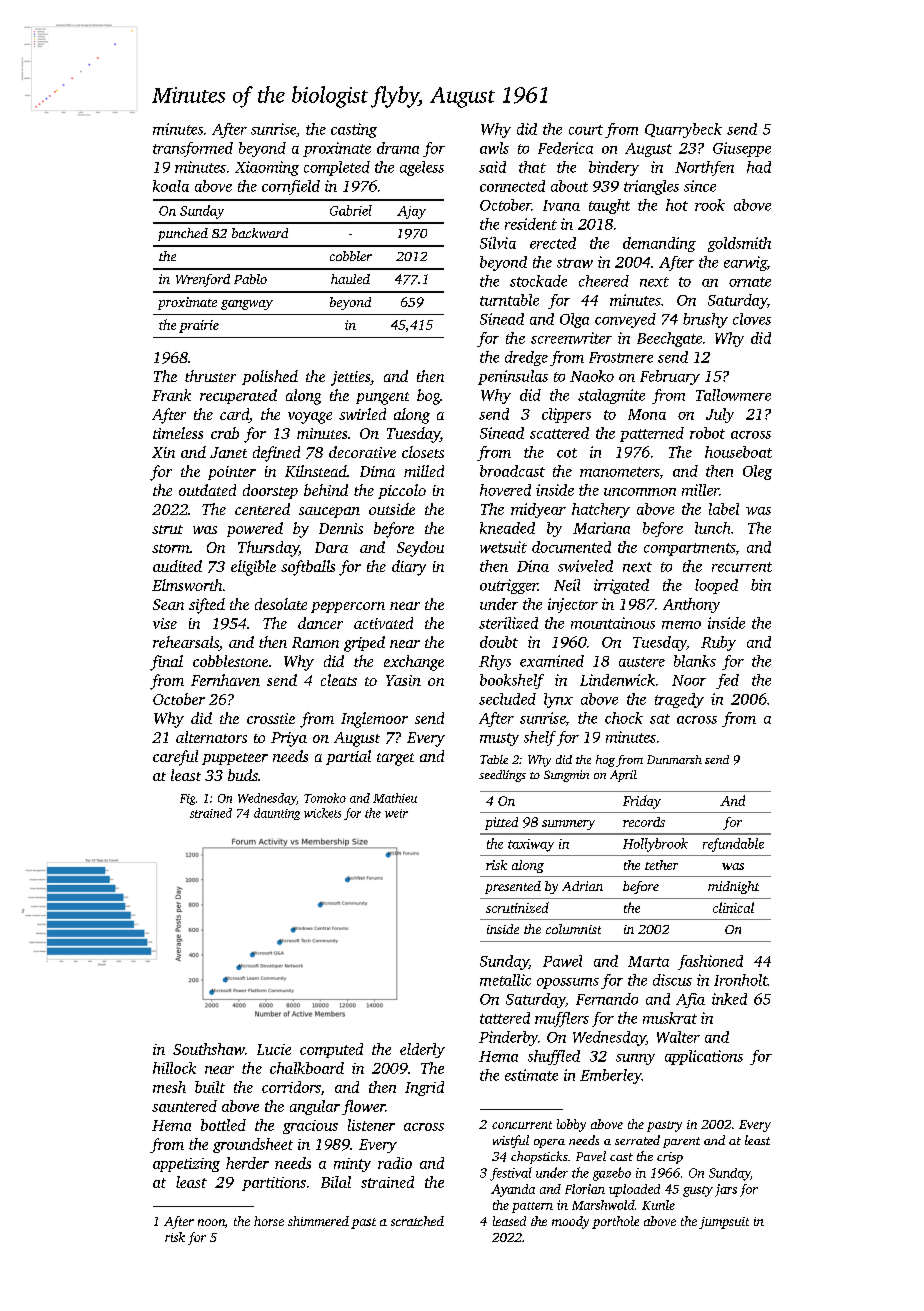 The height and width of the document is (1311, 924). What do you see at coordinates (175, 758) in the document?
I see `careful` at bounding box center [175, 758].
